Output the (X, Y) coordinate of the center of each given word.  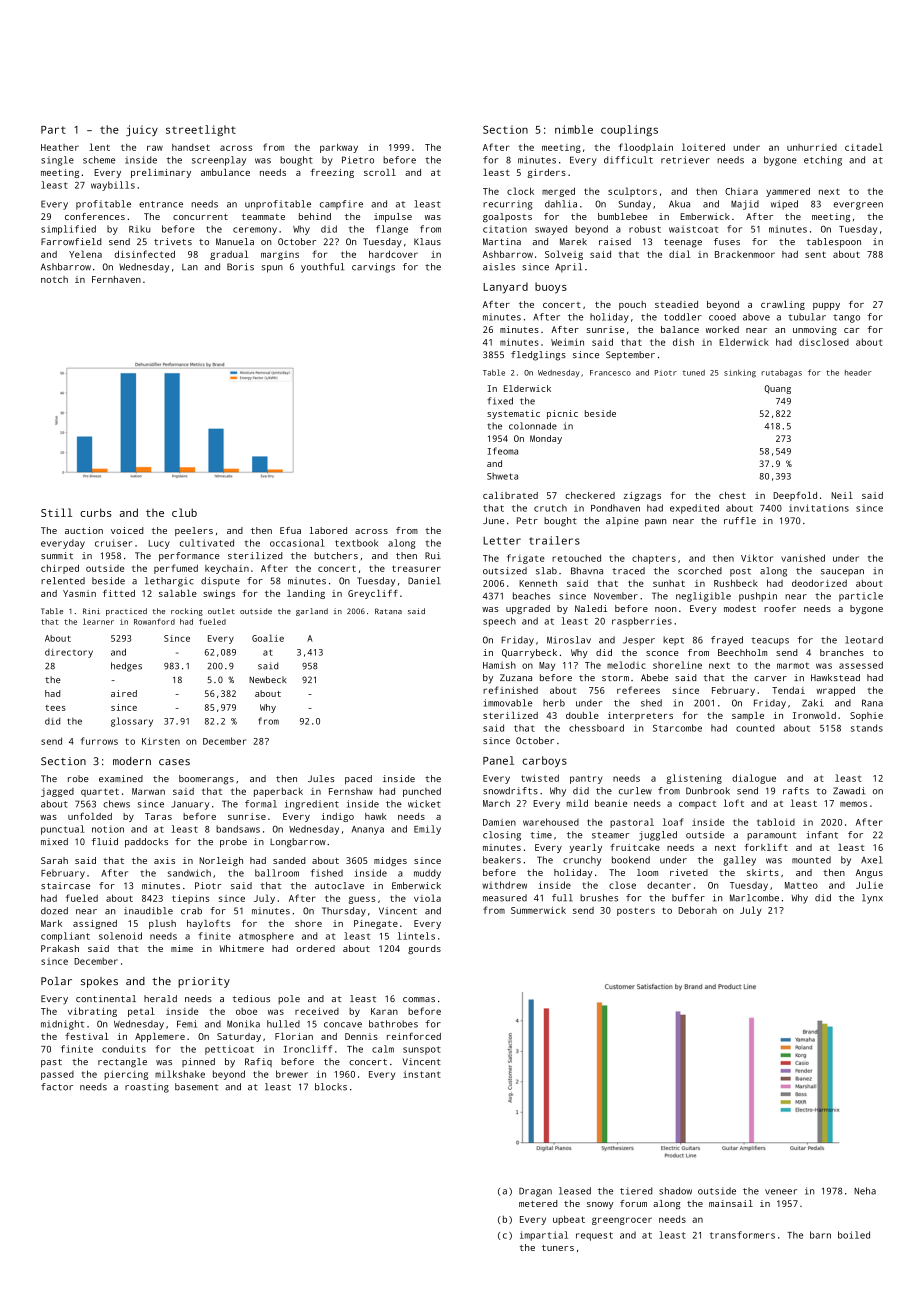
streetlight (201, 130)
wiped (784, 205)
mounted (811, 860)
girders (547, 173)
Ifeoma (503, 451)
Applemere (160, 1037)
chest (732, 495)
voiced (127, 530)
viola (427, 898)
